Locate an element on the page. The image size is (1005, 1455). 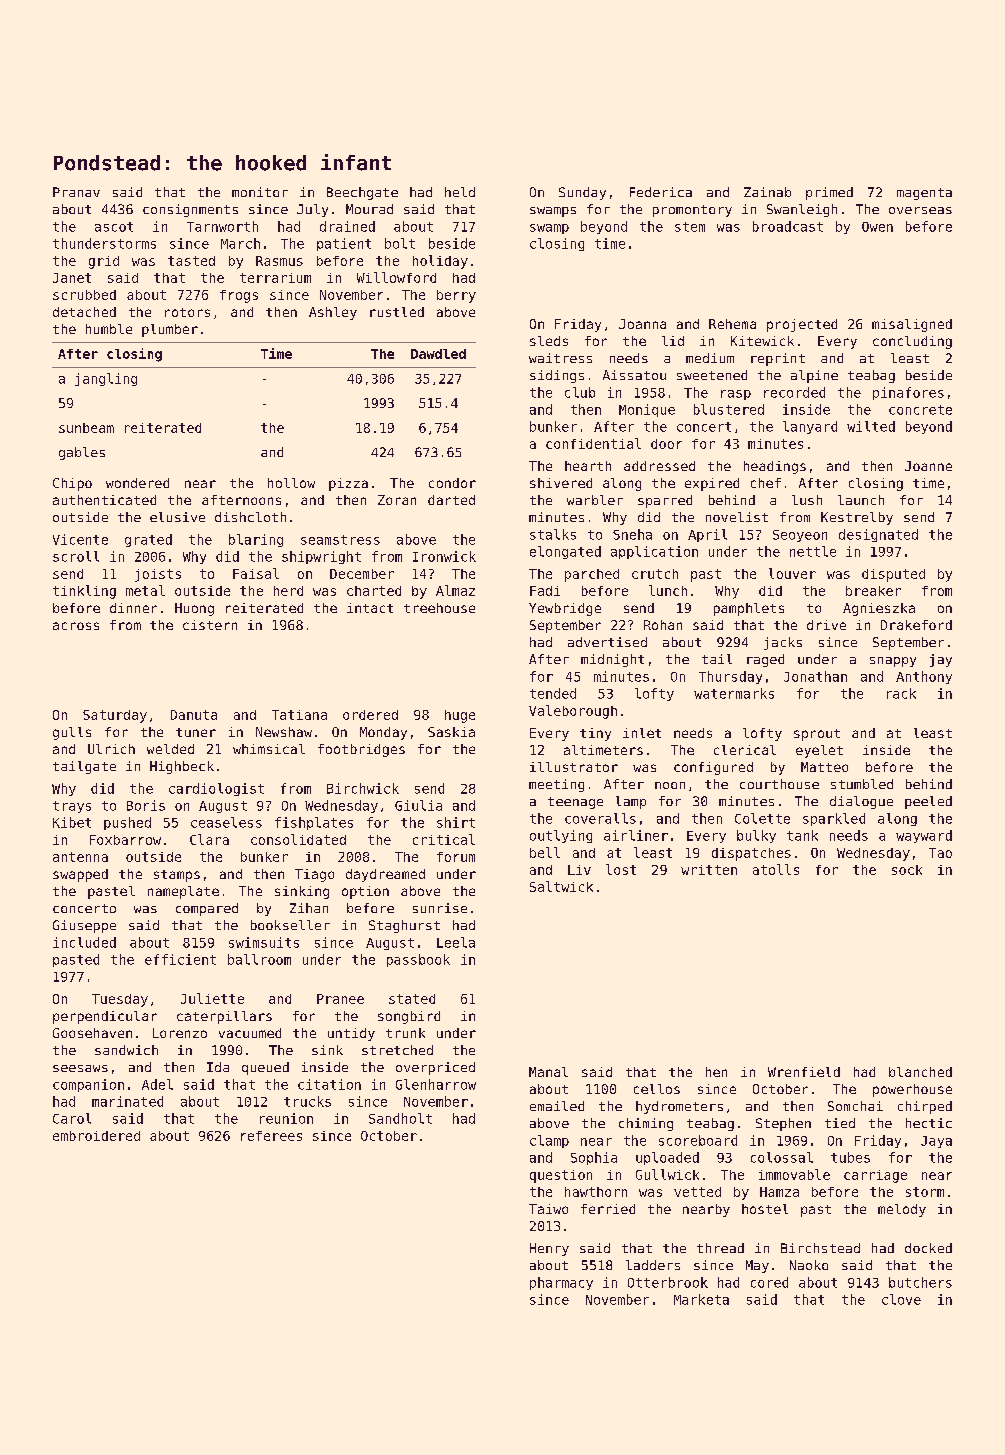
Matteo is located at coordinates (824, 767).
